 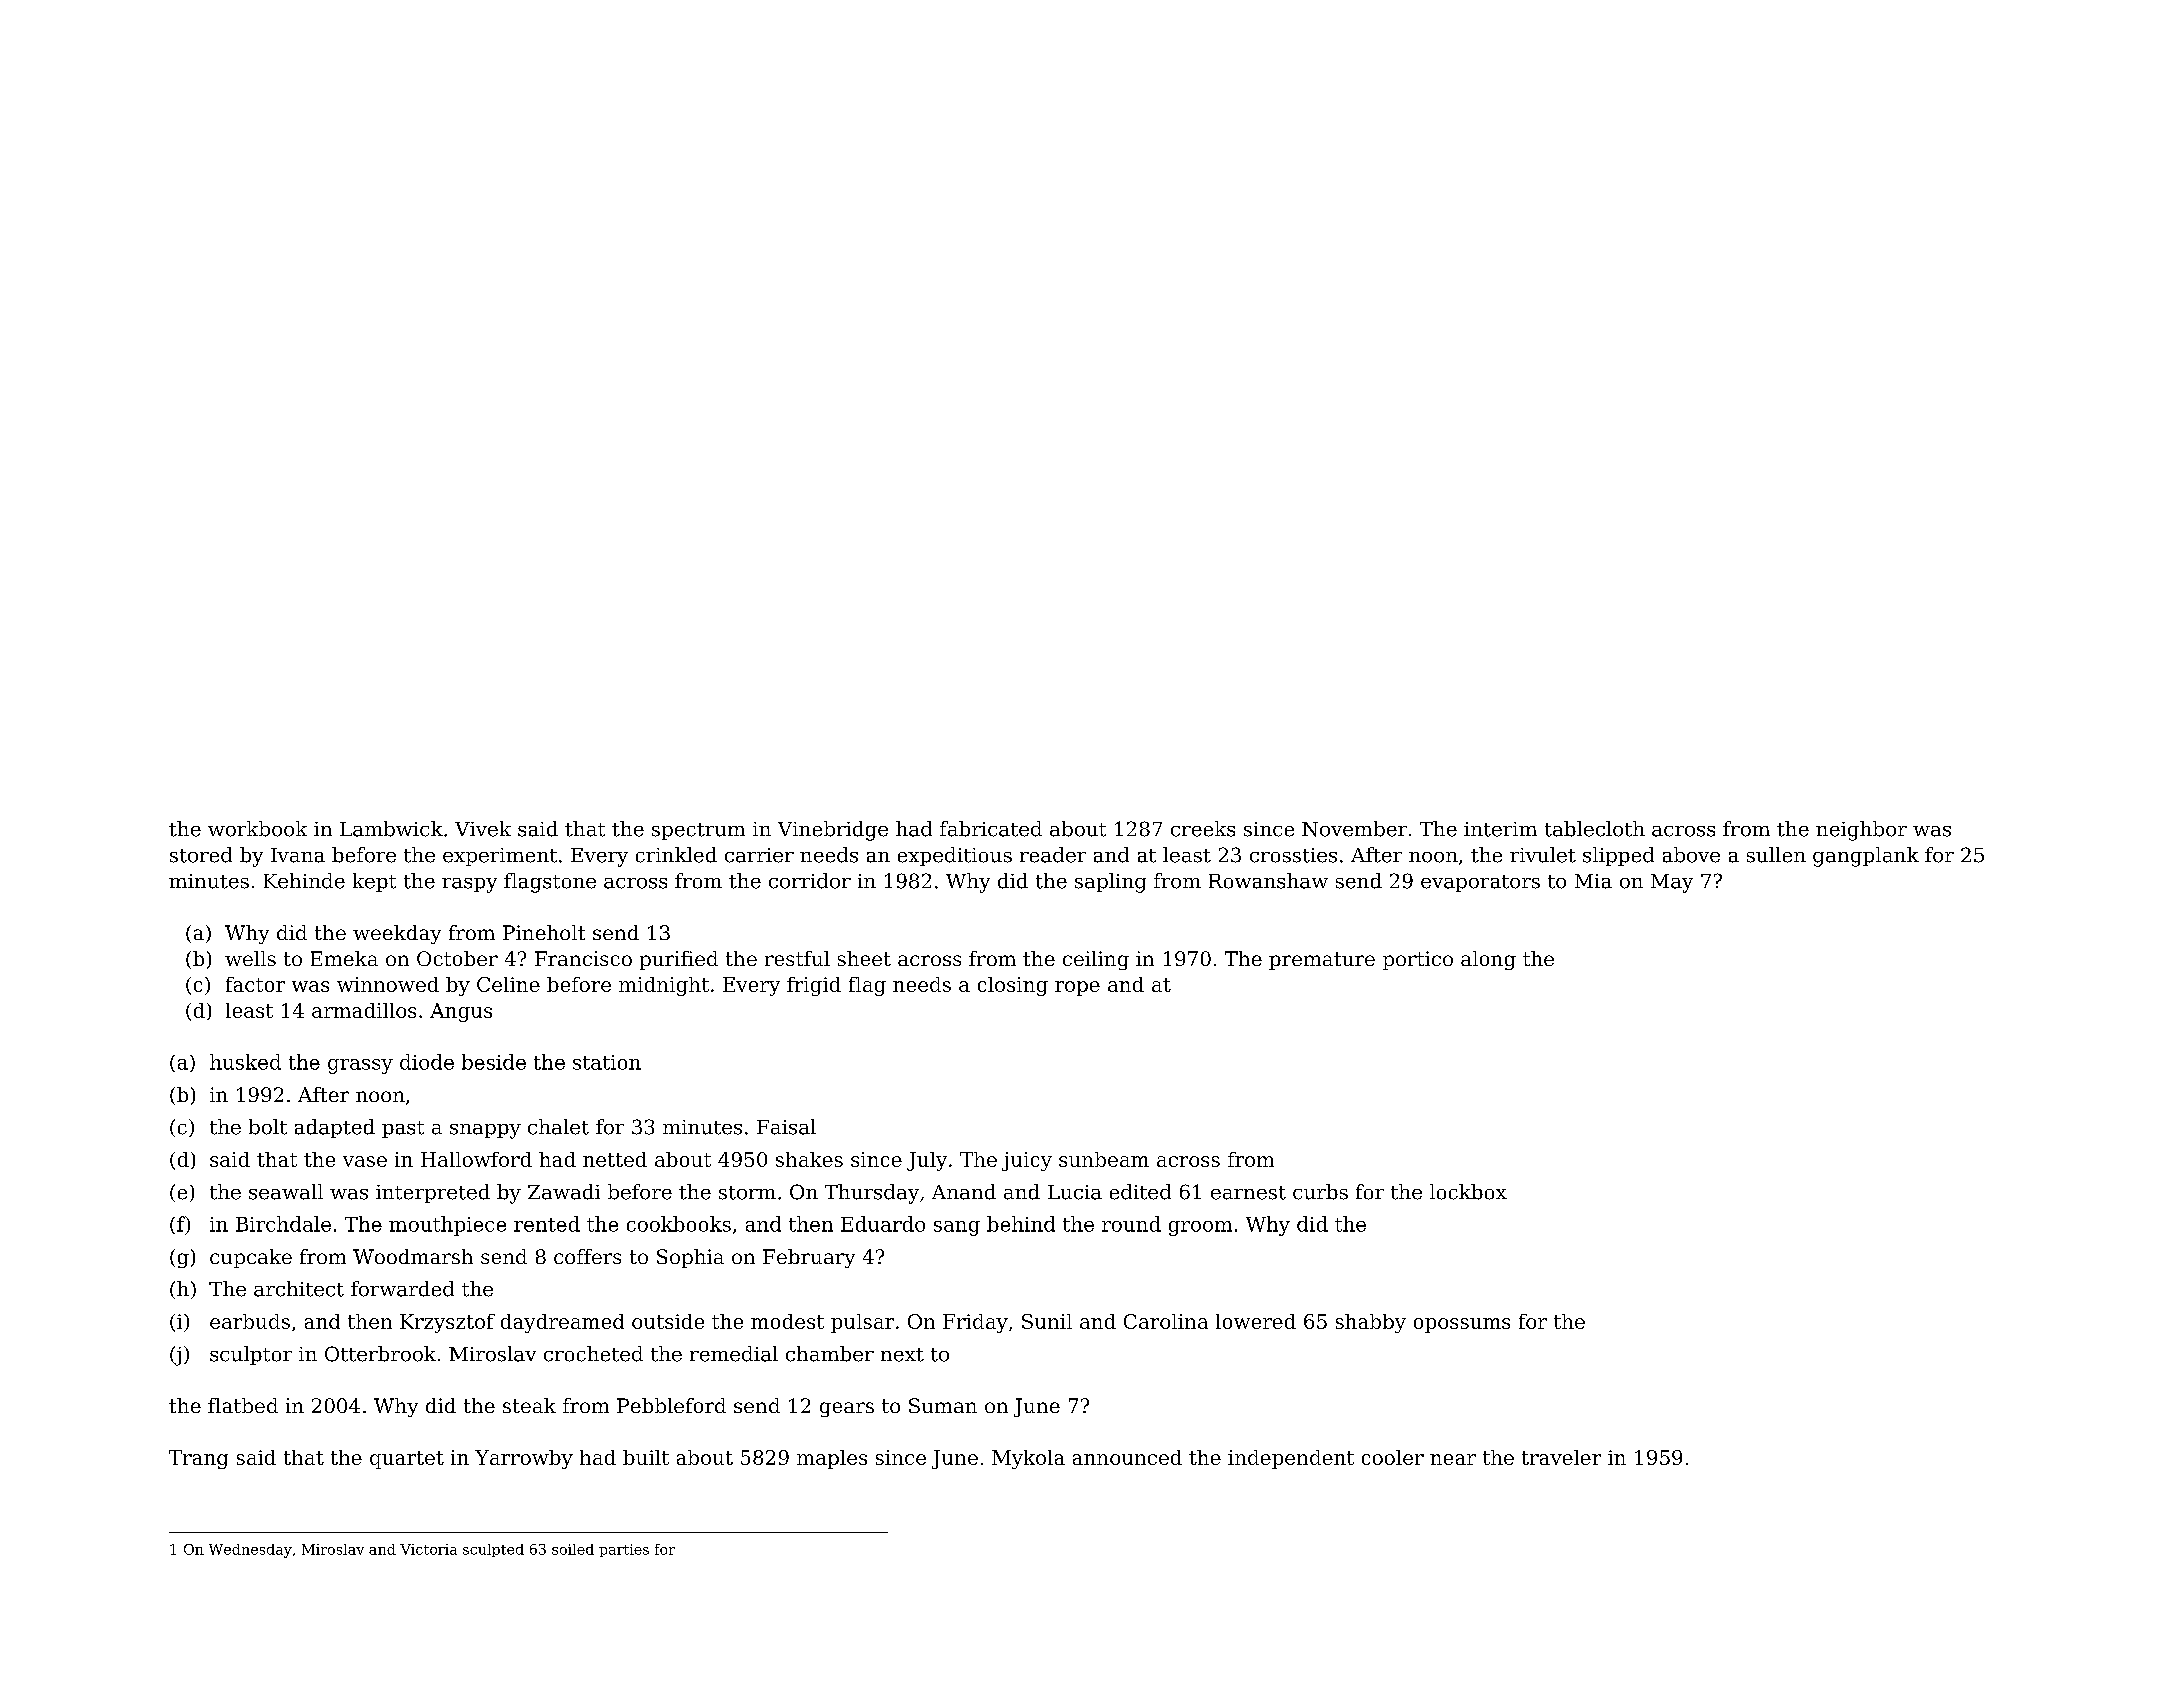 I want to click on traveler, so click(x=1561, y=1457).
